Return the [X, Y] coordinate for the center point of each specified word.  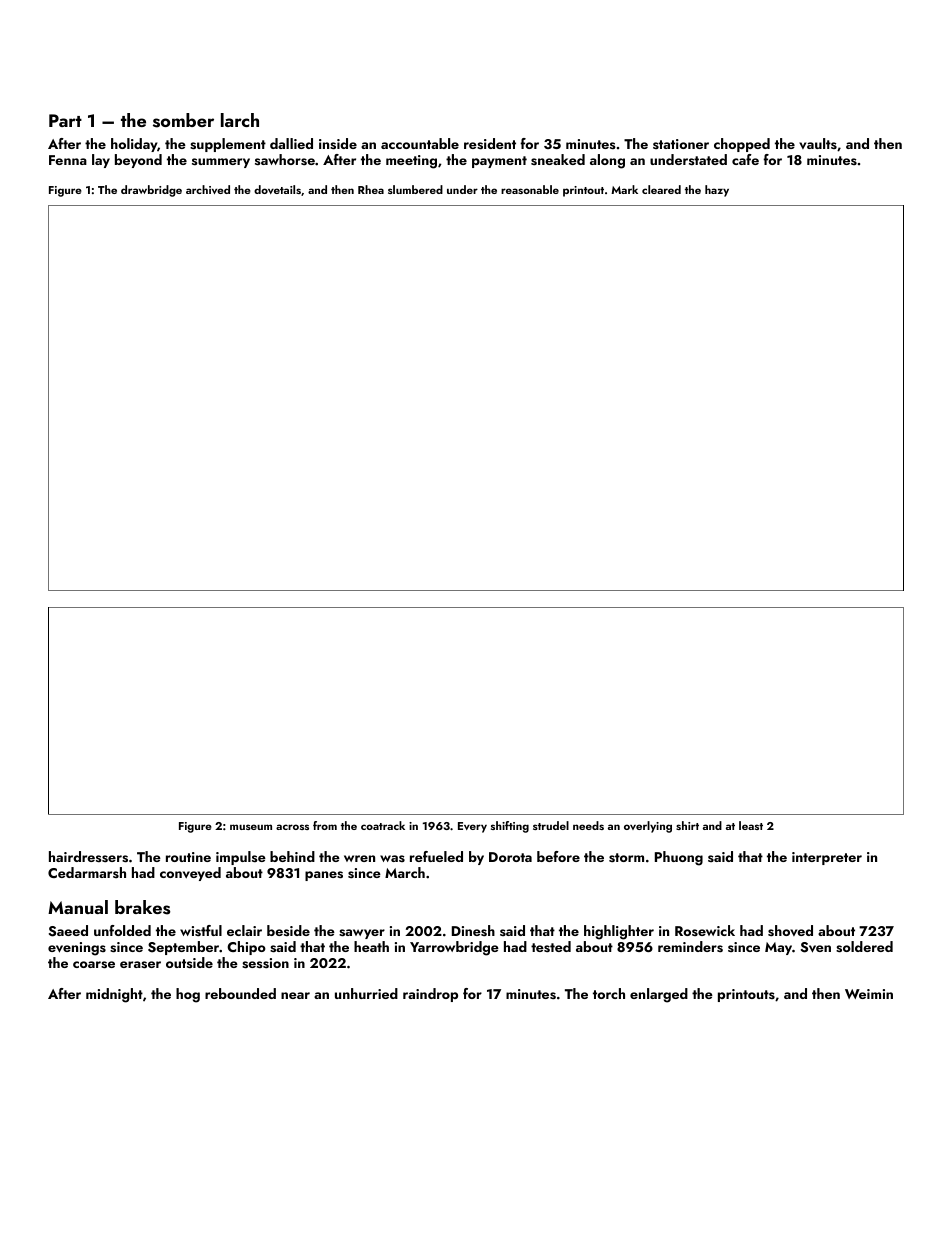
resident [490, 144]
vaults [818, 143]
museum [251, 827]
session [265, 963]
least [751, 825]
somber [183, 120]
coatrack [383, 825]
